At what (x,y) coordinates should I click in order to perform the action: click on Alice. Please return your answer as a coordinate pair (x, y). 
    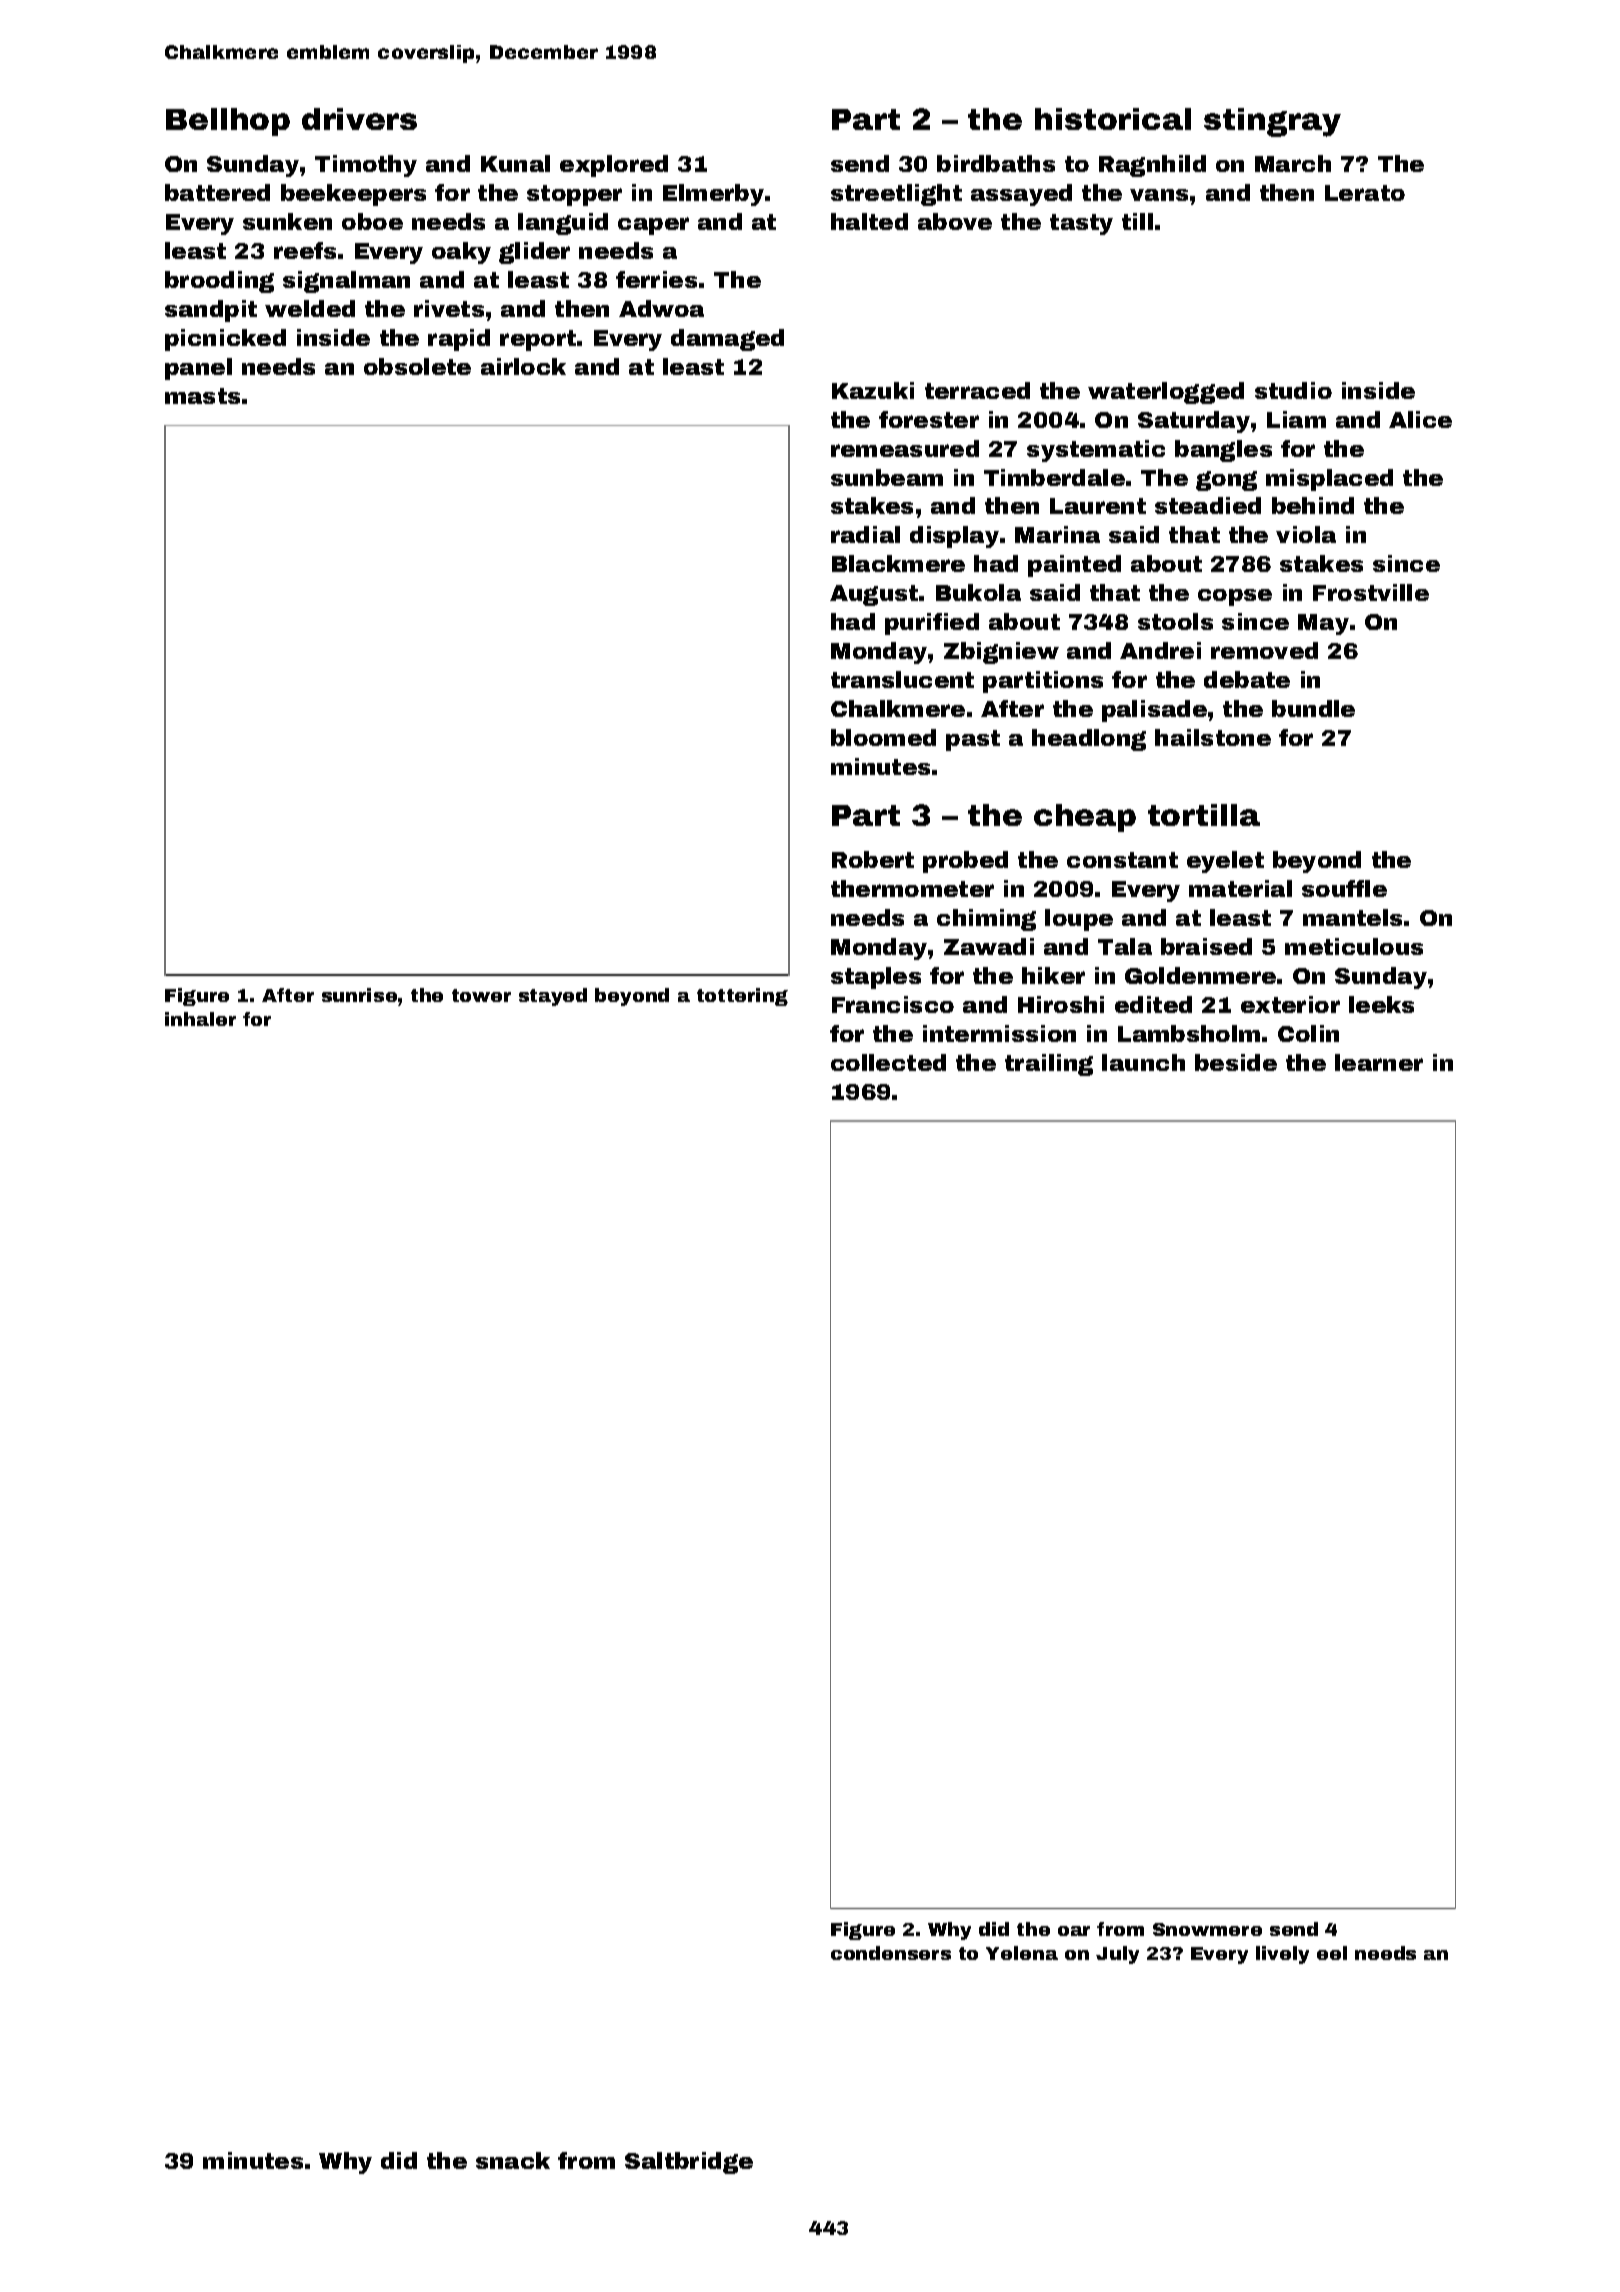
    Looking at the image, I should click on (1420, 419).
